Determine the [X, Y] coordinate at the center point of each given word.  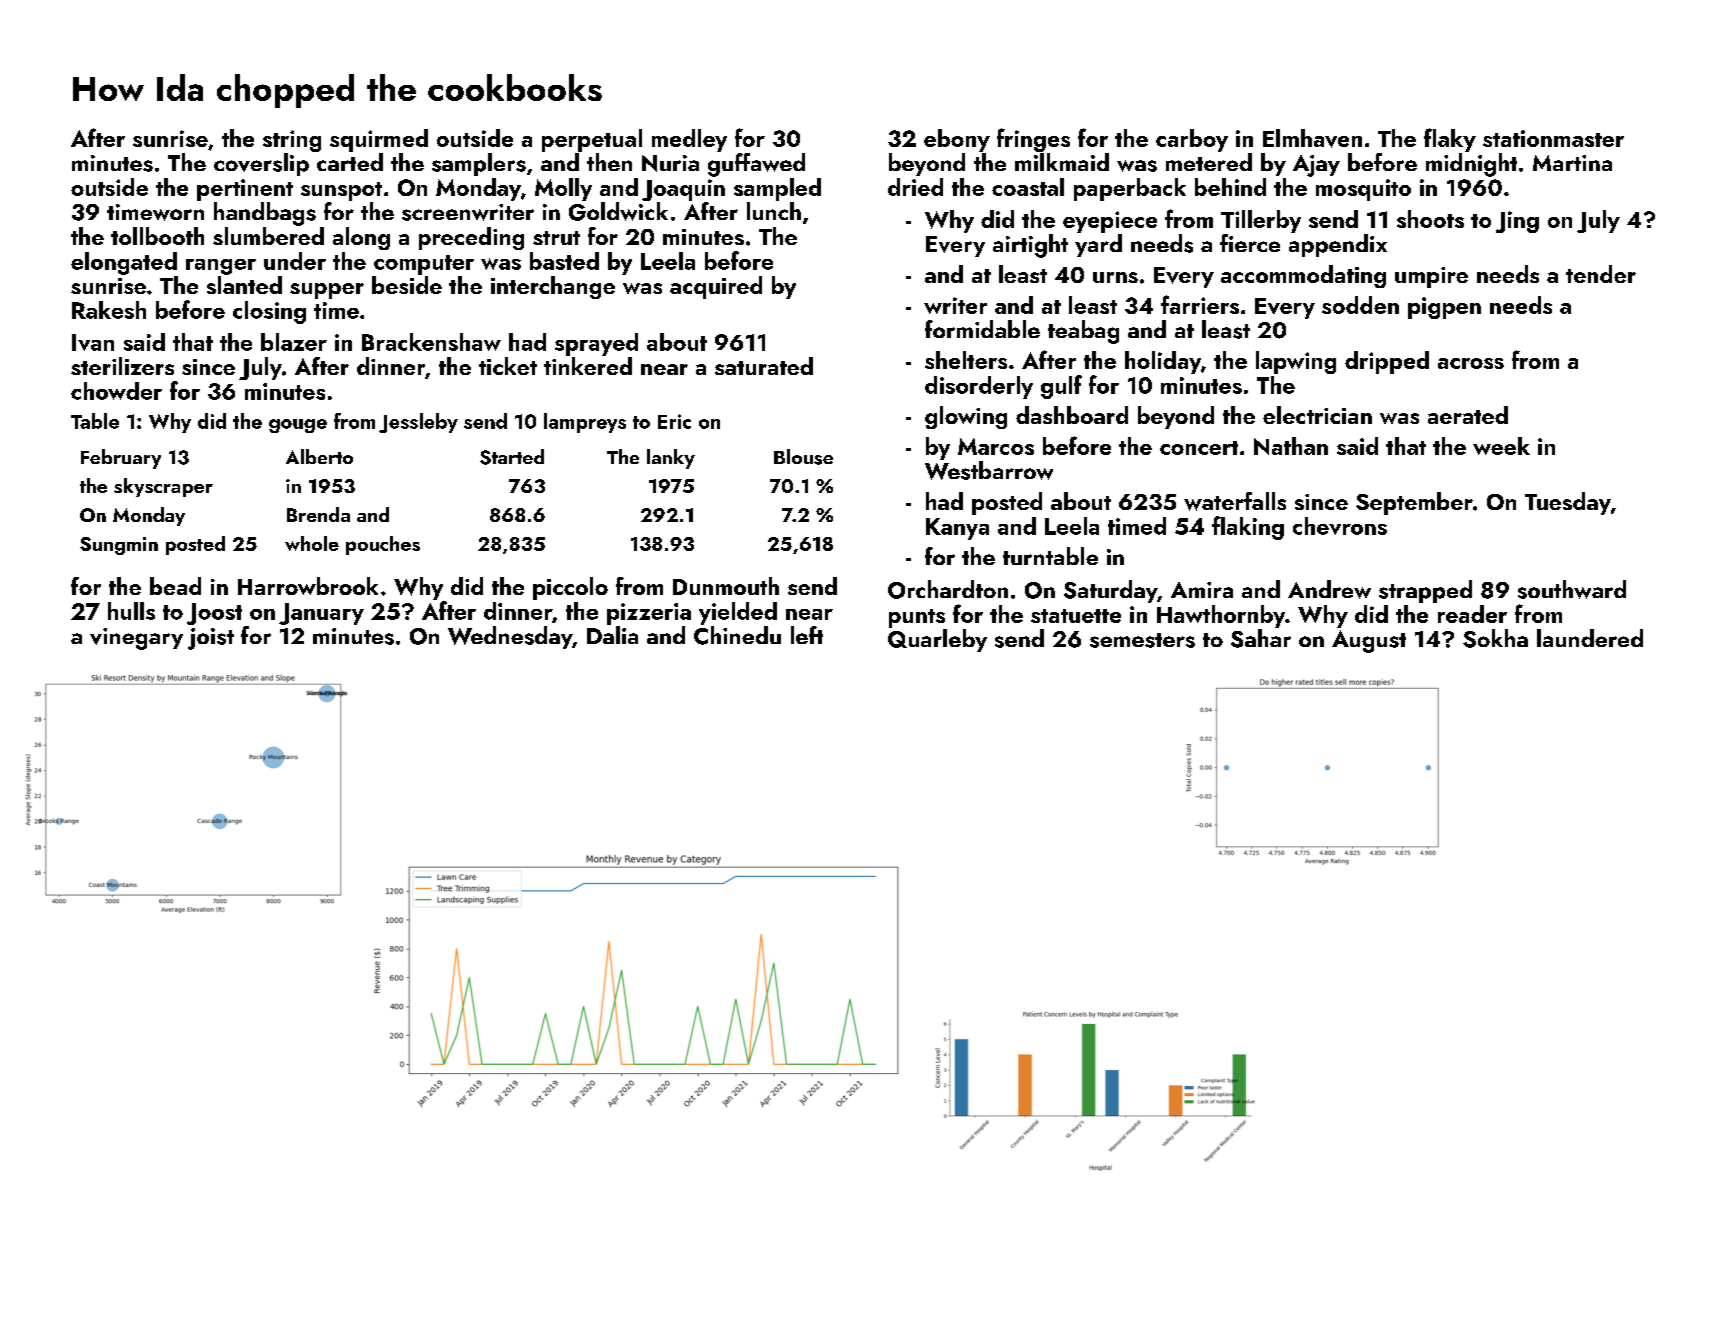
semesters [1142, 640]
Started [512, 457]
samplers [479, 164]
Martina [1572, 163]
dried [915, 187]
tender [1601, 274]
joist [211, 639]
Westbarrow [989, 470]
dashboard [1072, 415]
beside [407, 285]
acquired [716, 287]
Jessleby [418, 423]
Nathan [1291, 446]
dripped [1387, 362]
